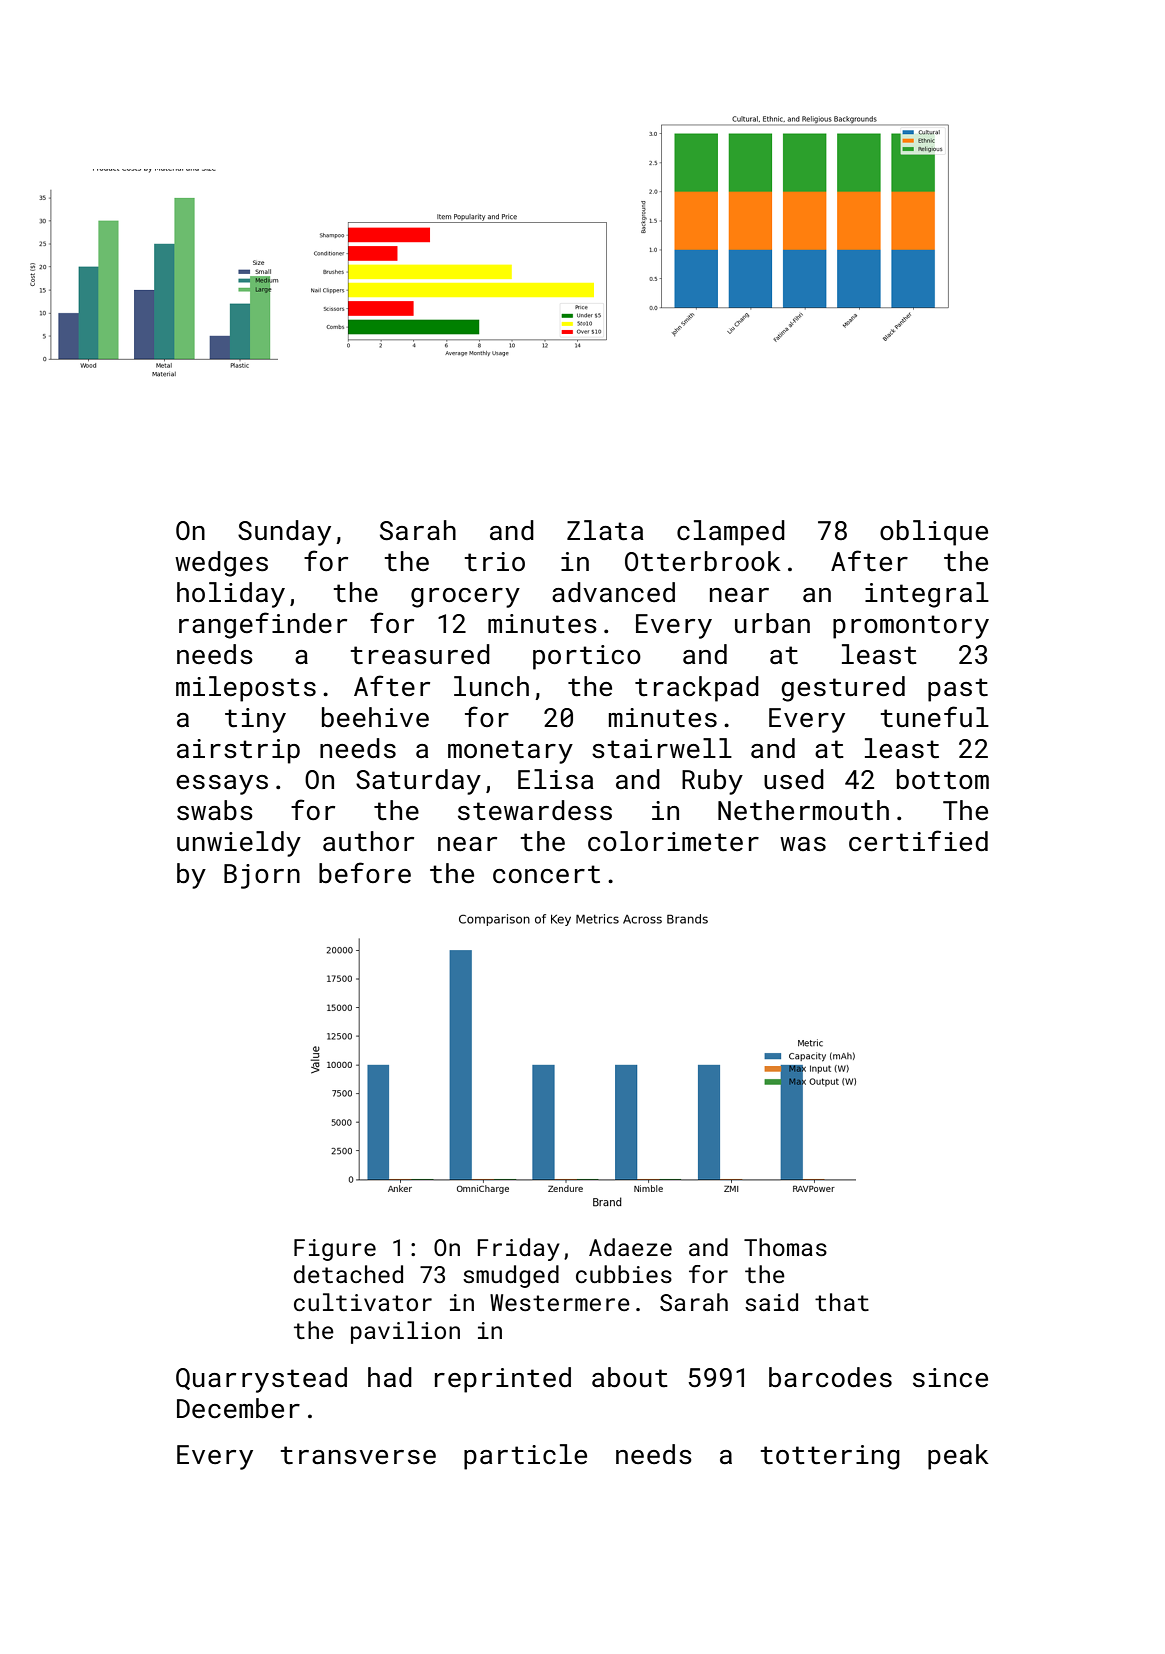  I want to click on treasured, so click(420, 654).
